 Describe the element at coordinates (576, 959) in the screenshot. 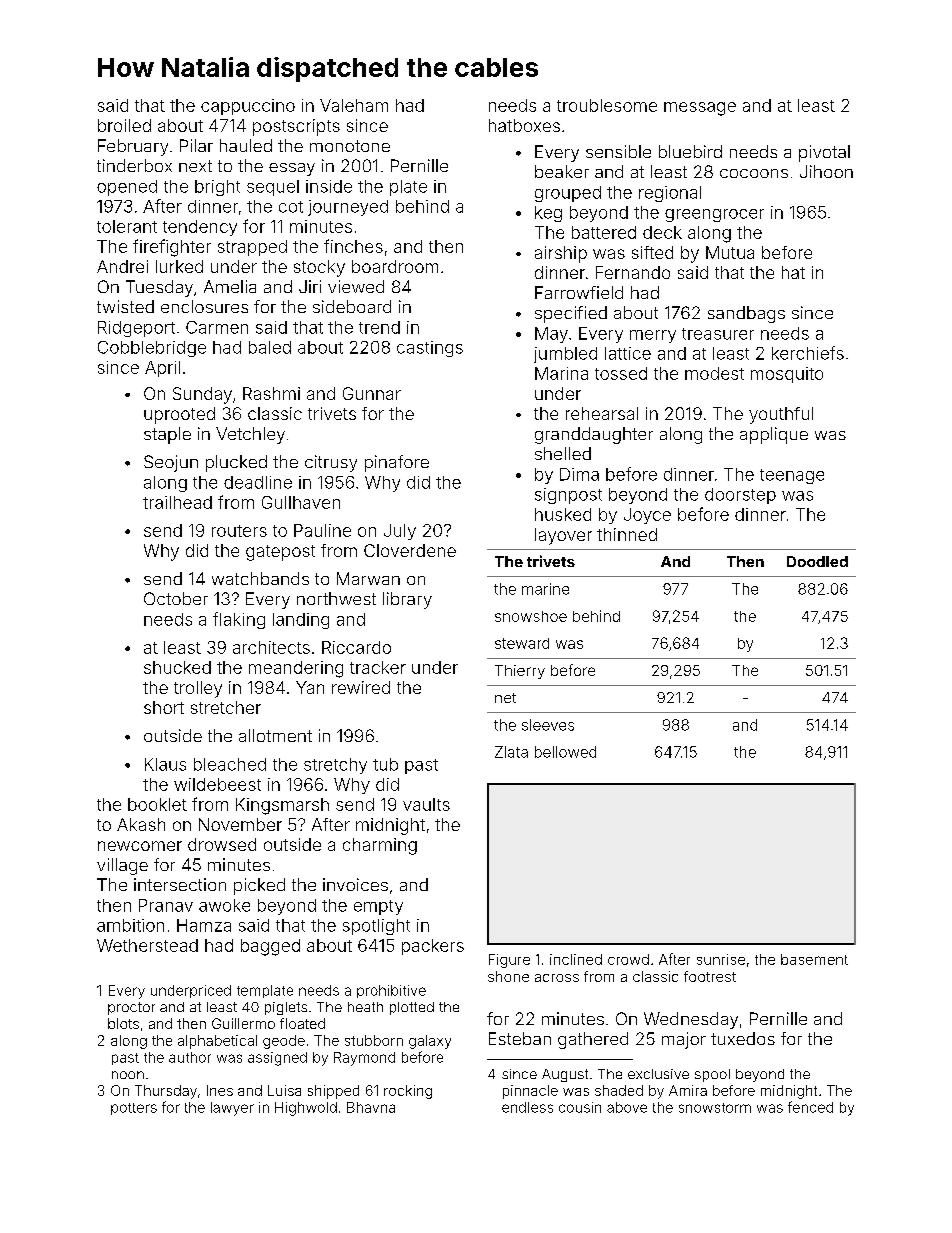

I see `inclined` at that location.
